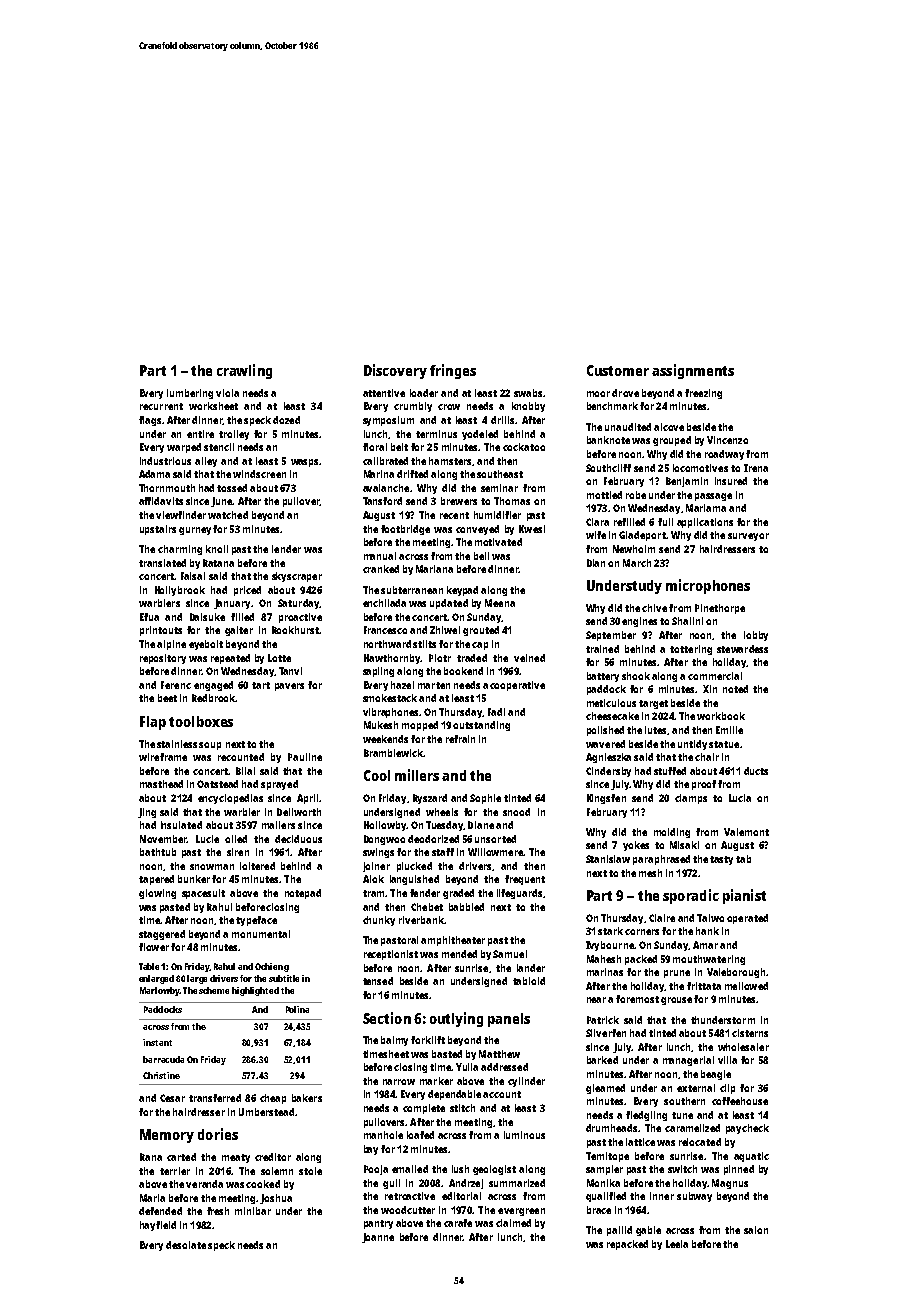  Describe the element at coordinates (724, 455) in the document. I see `roadway` at that location.
